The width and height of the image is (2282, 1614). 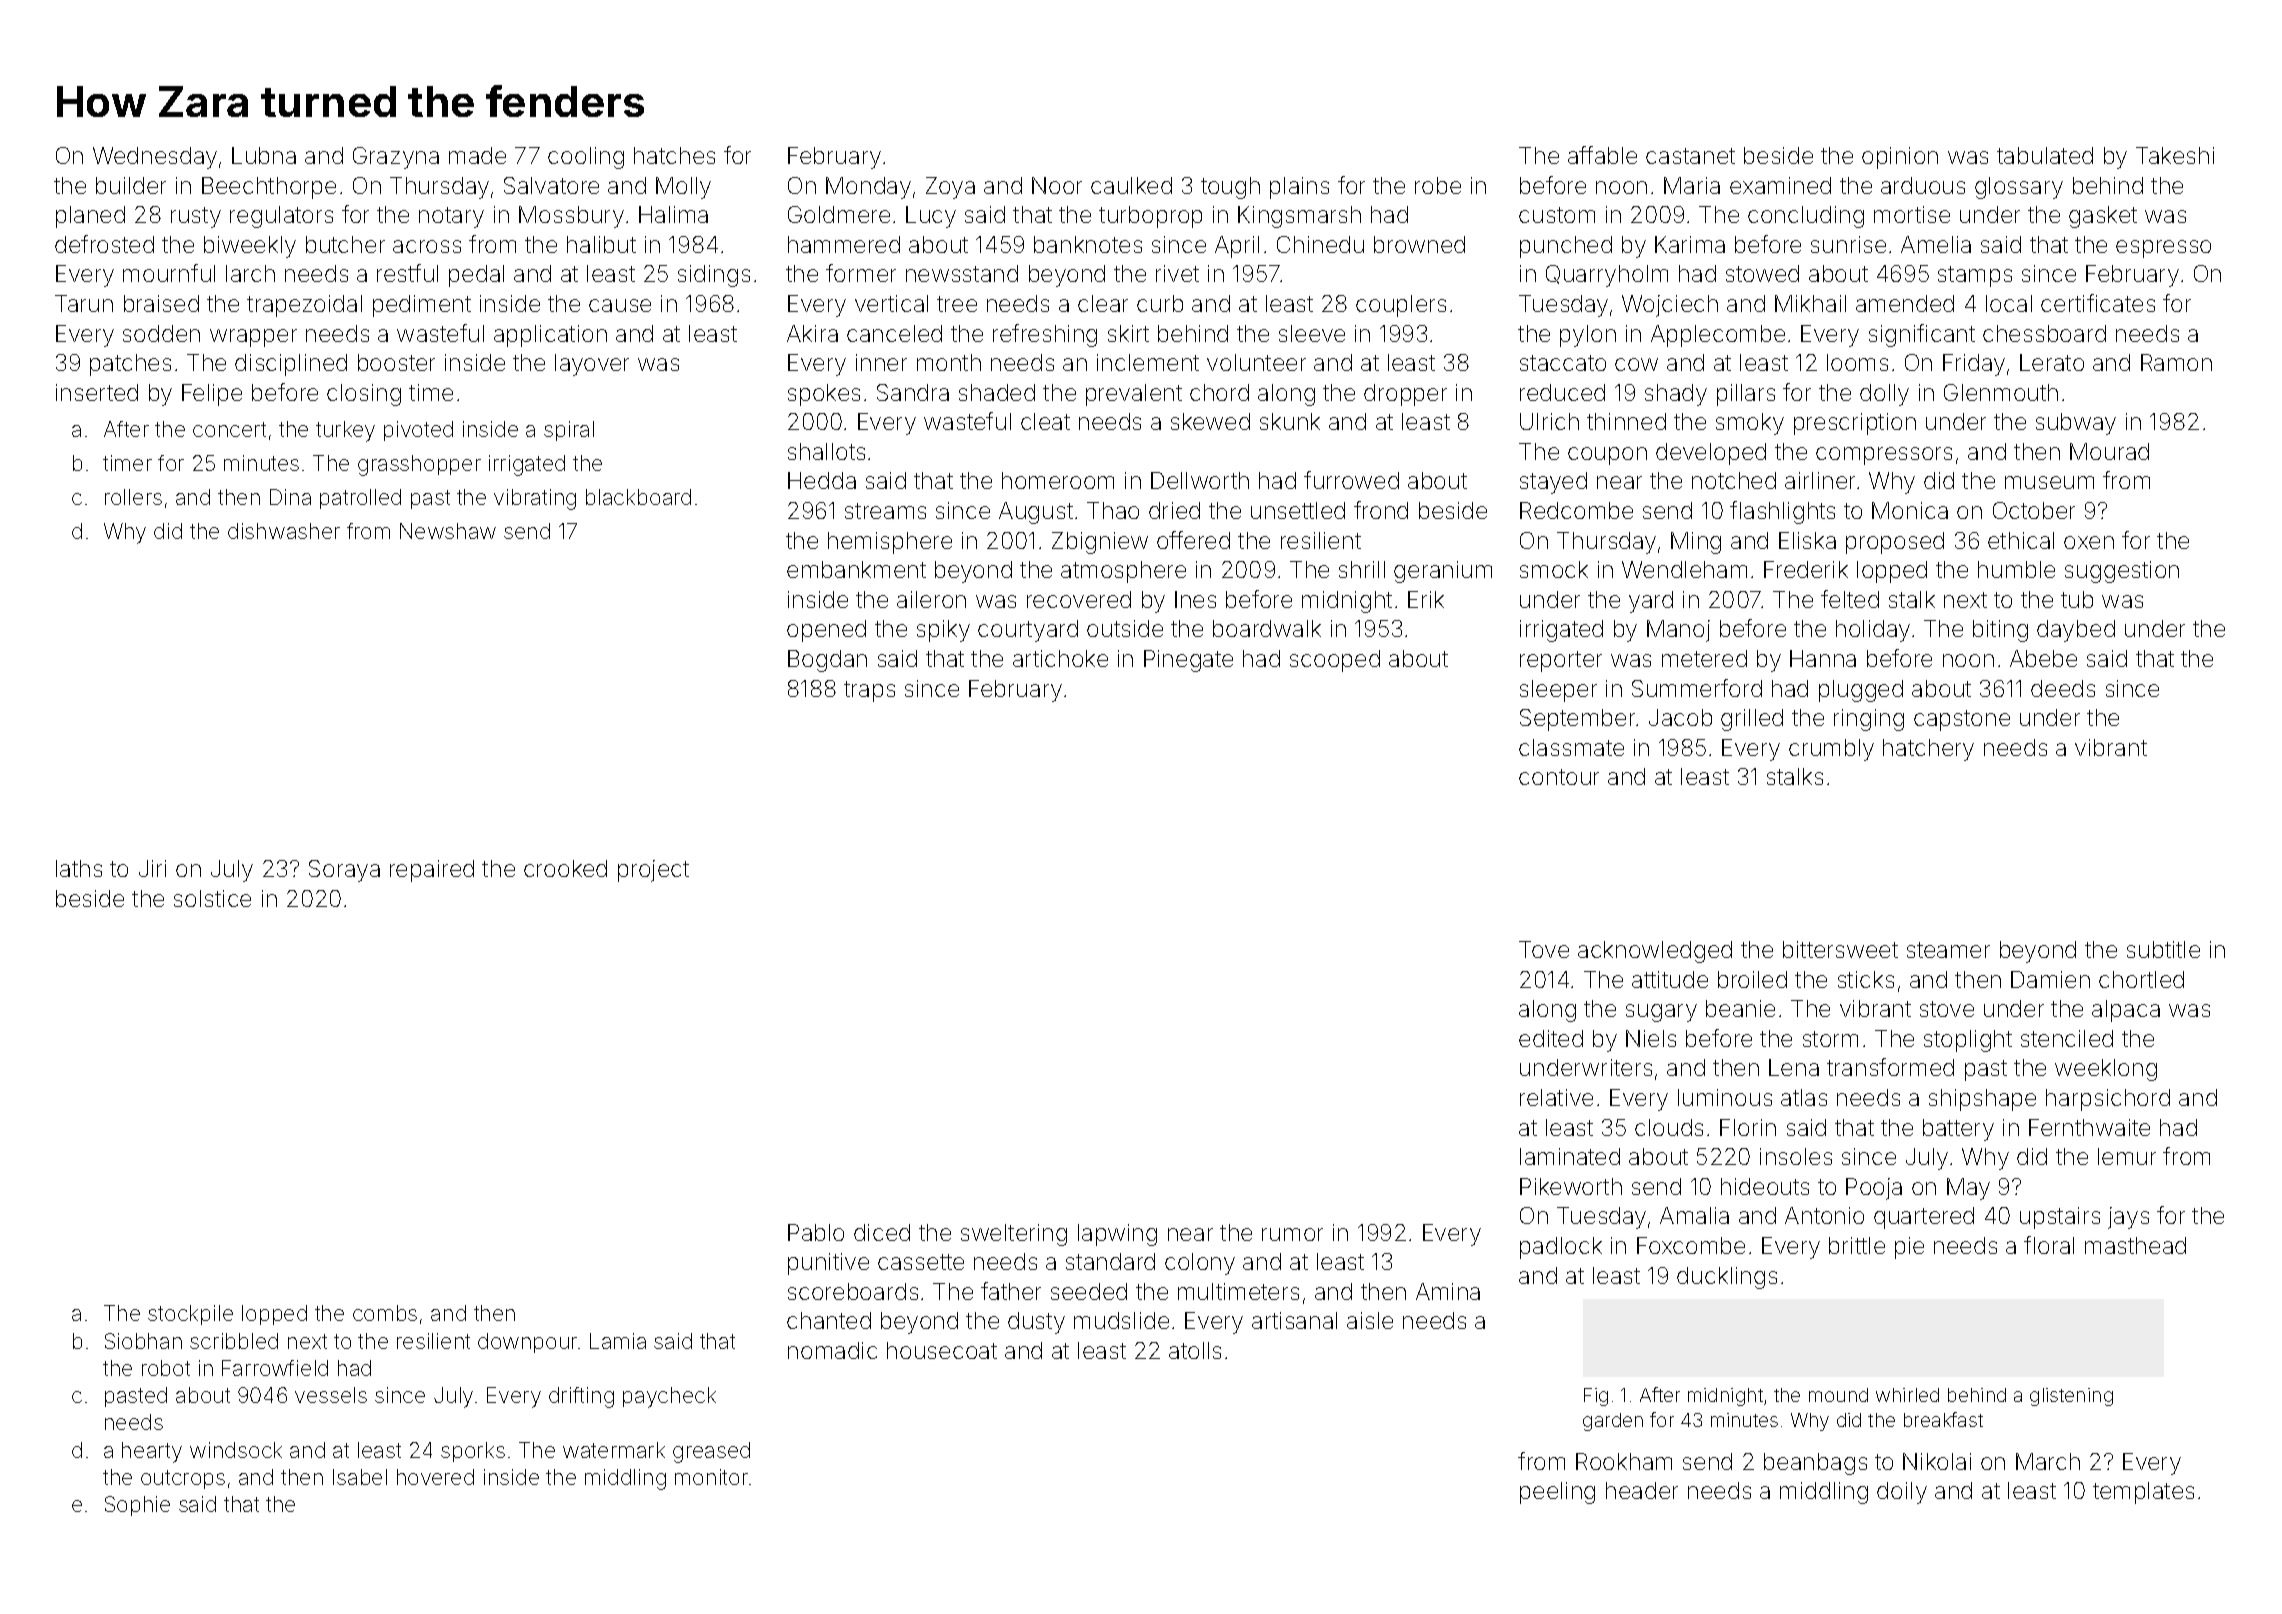 What do you see at coordinates (1596, 1397) in the image?
I see `Fig` at bounding box center [1596, 1397].
